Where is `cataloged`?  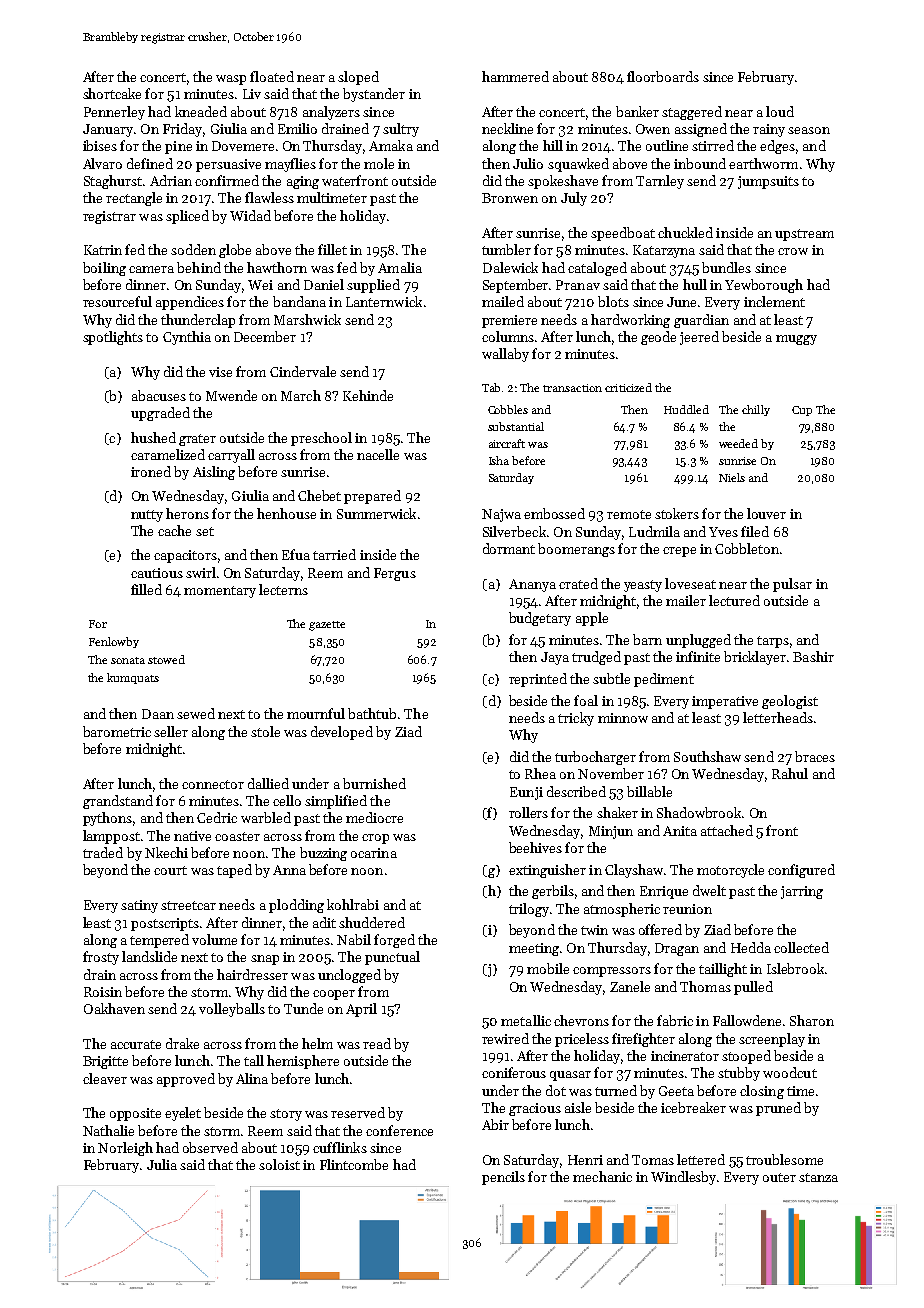
cataloged is located at coordinates (597, 269).
